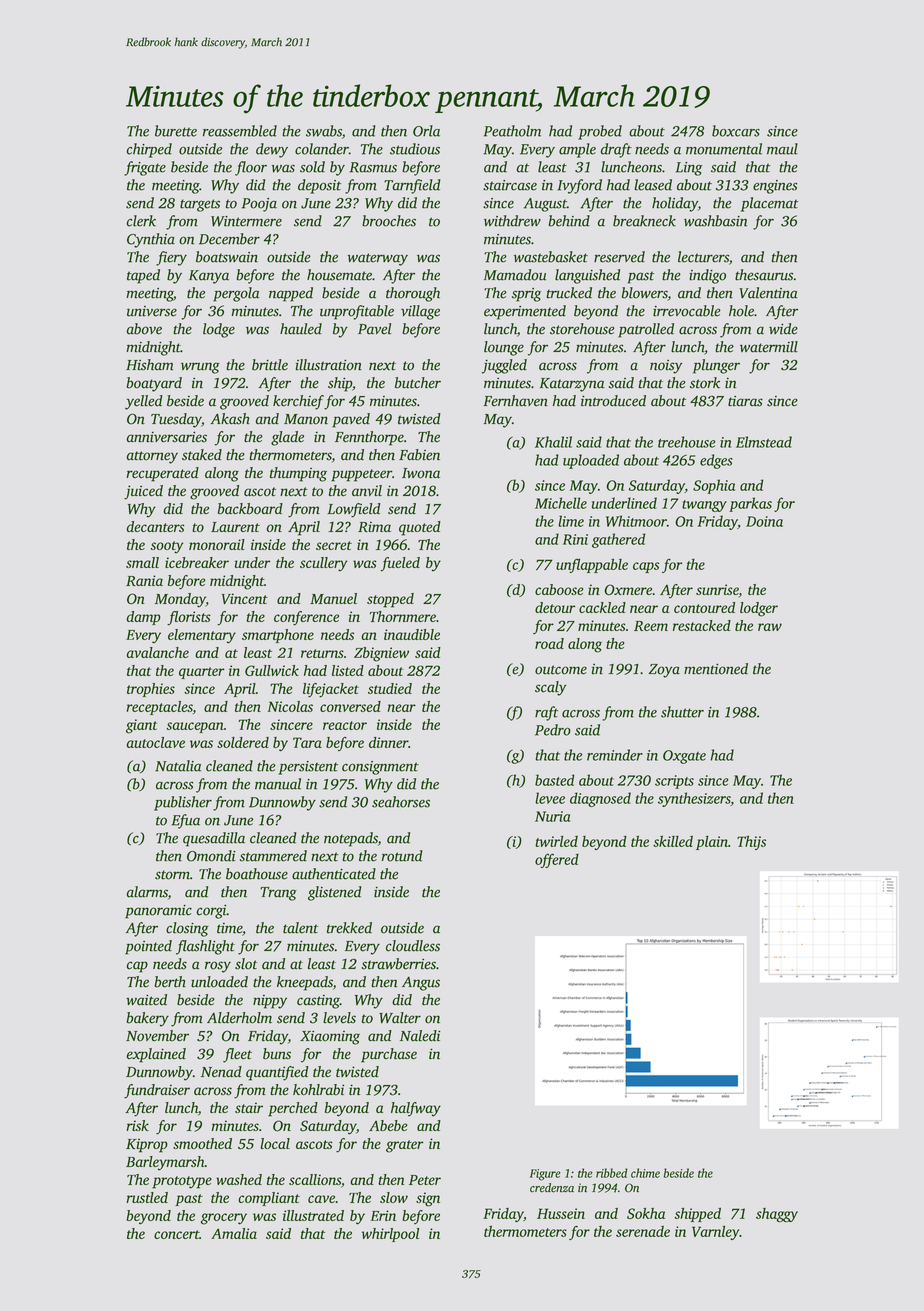  I want to click on cloudless, so click(413, 946).
